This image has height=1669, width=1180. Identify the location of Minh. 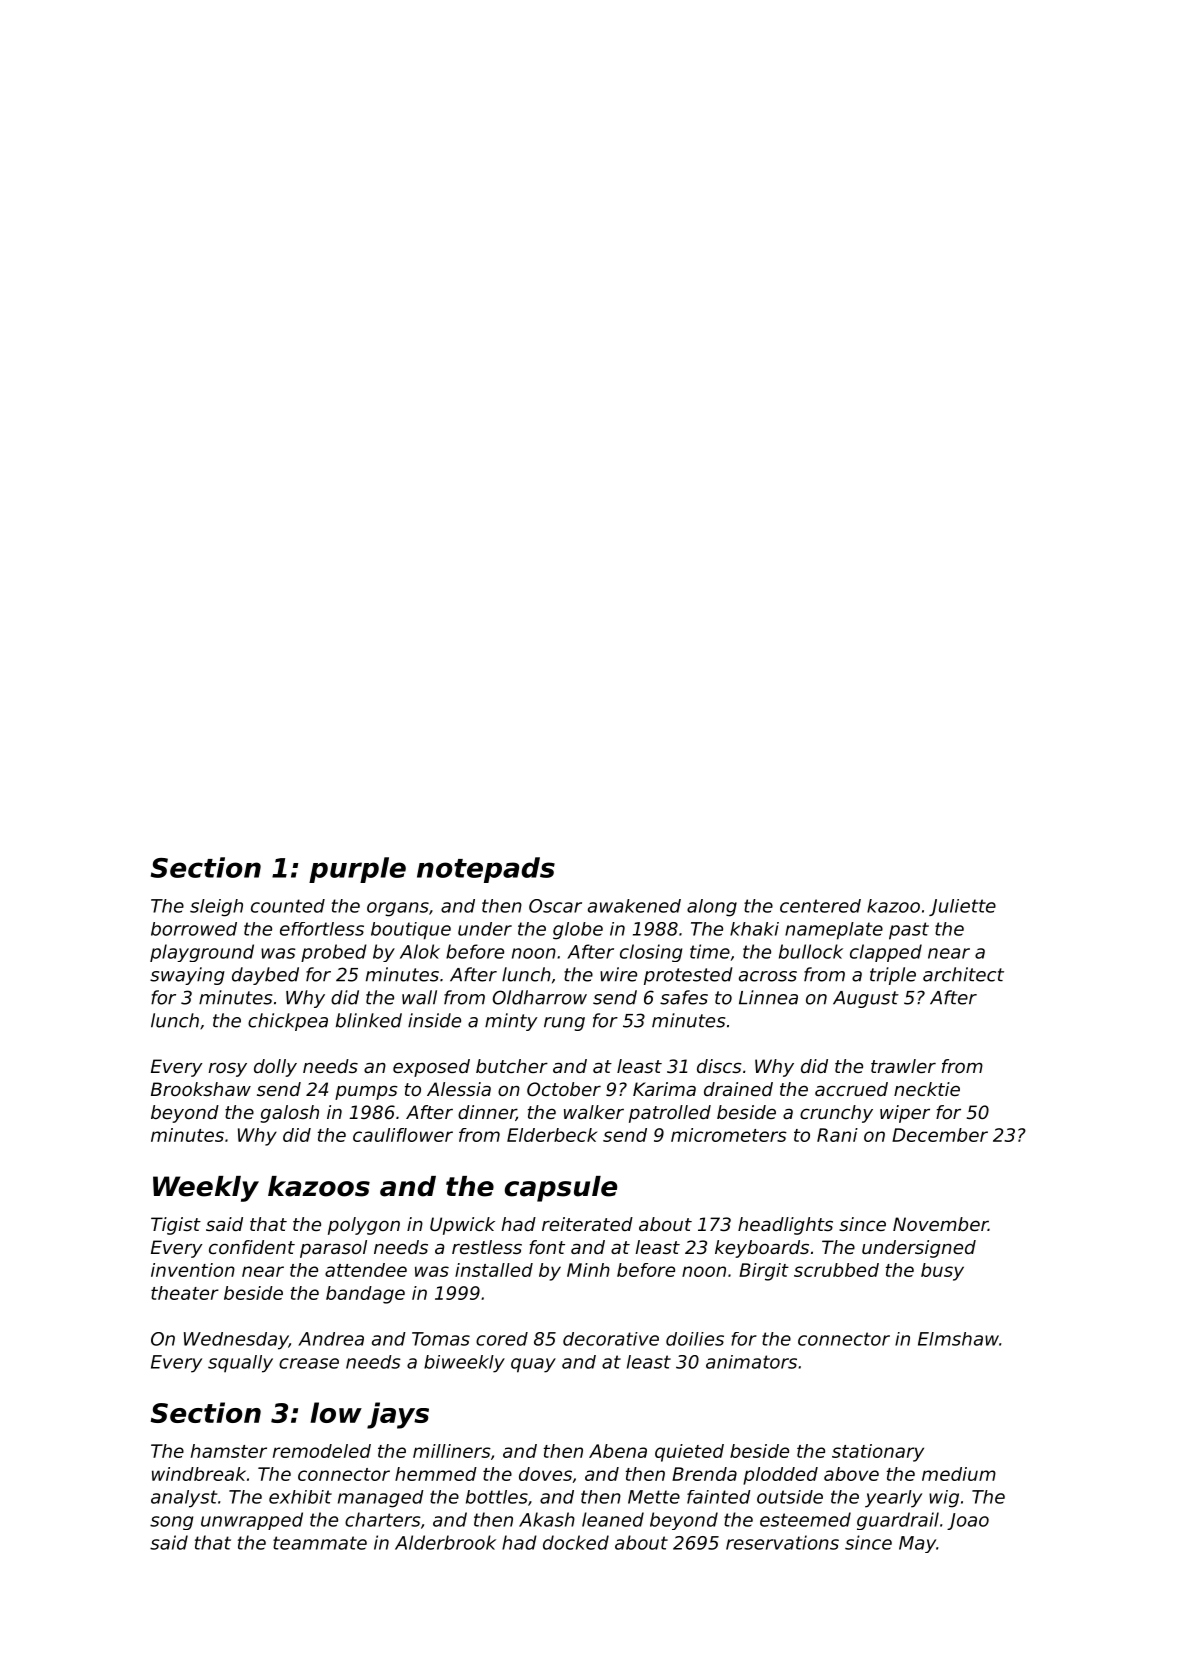
(588, 1270).
